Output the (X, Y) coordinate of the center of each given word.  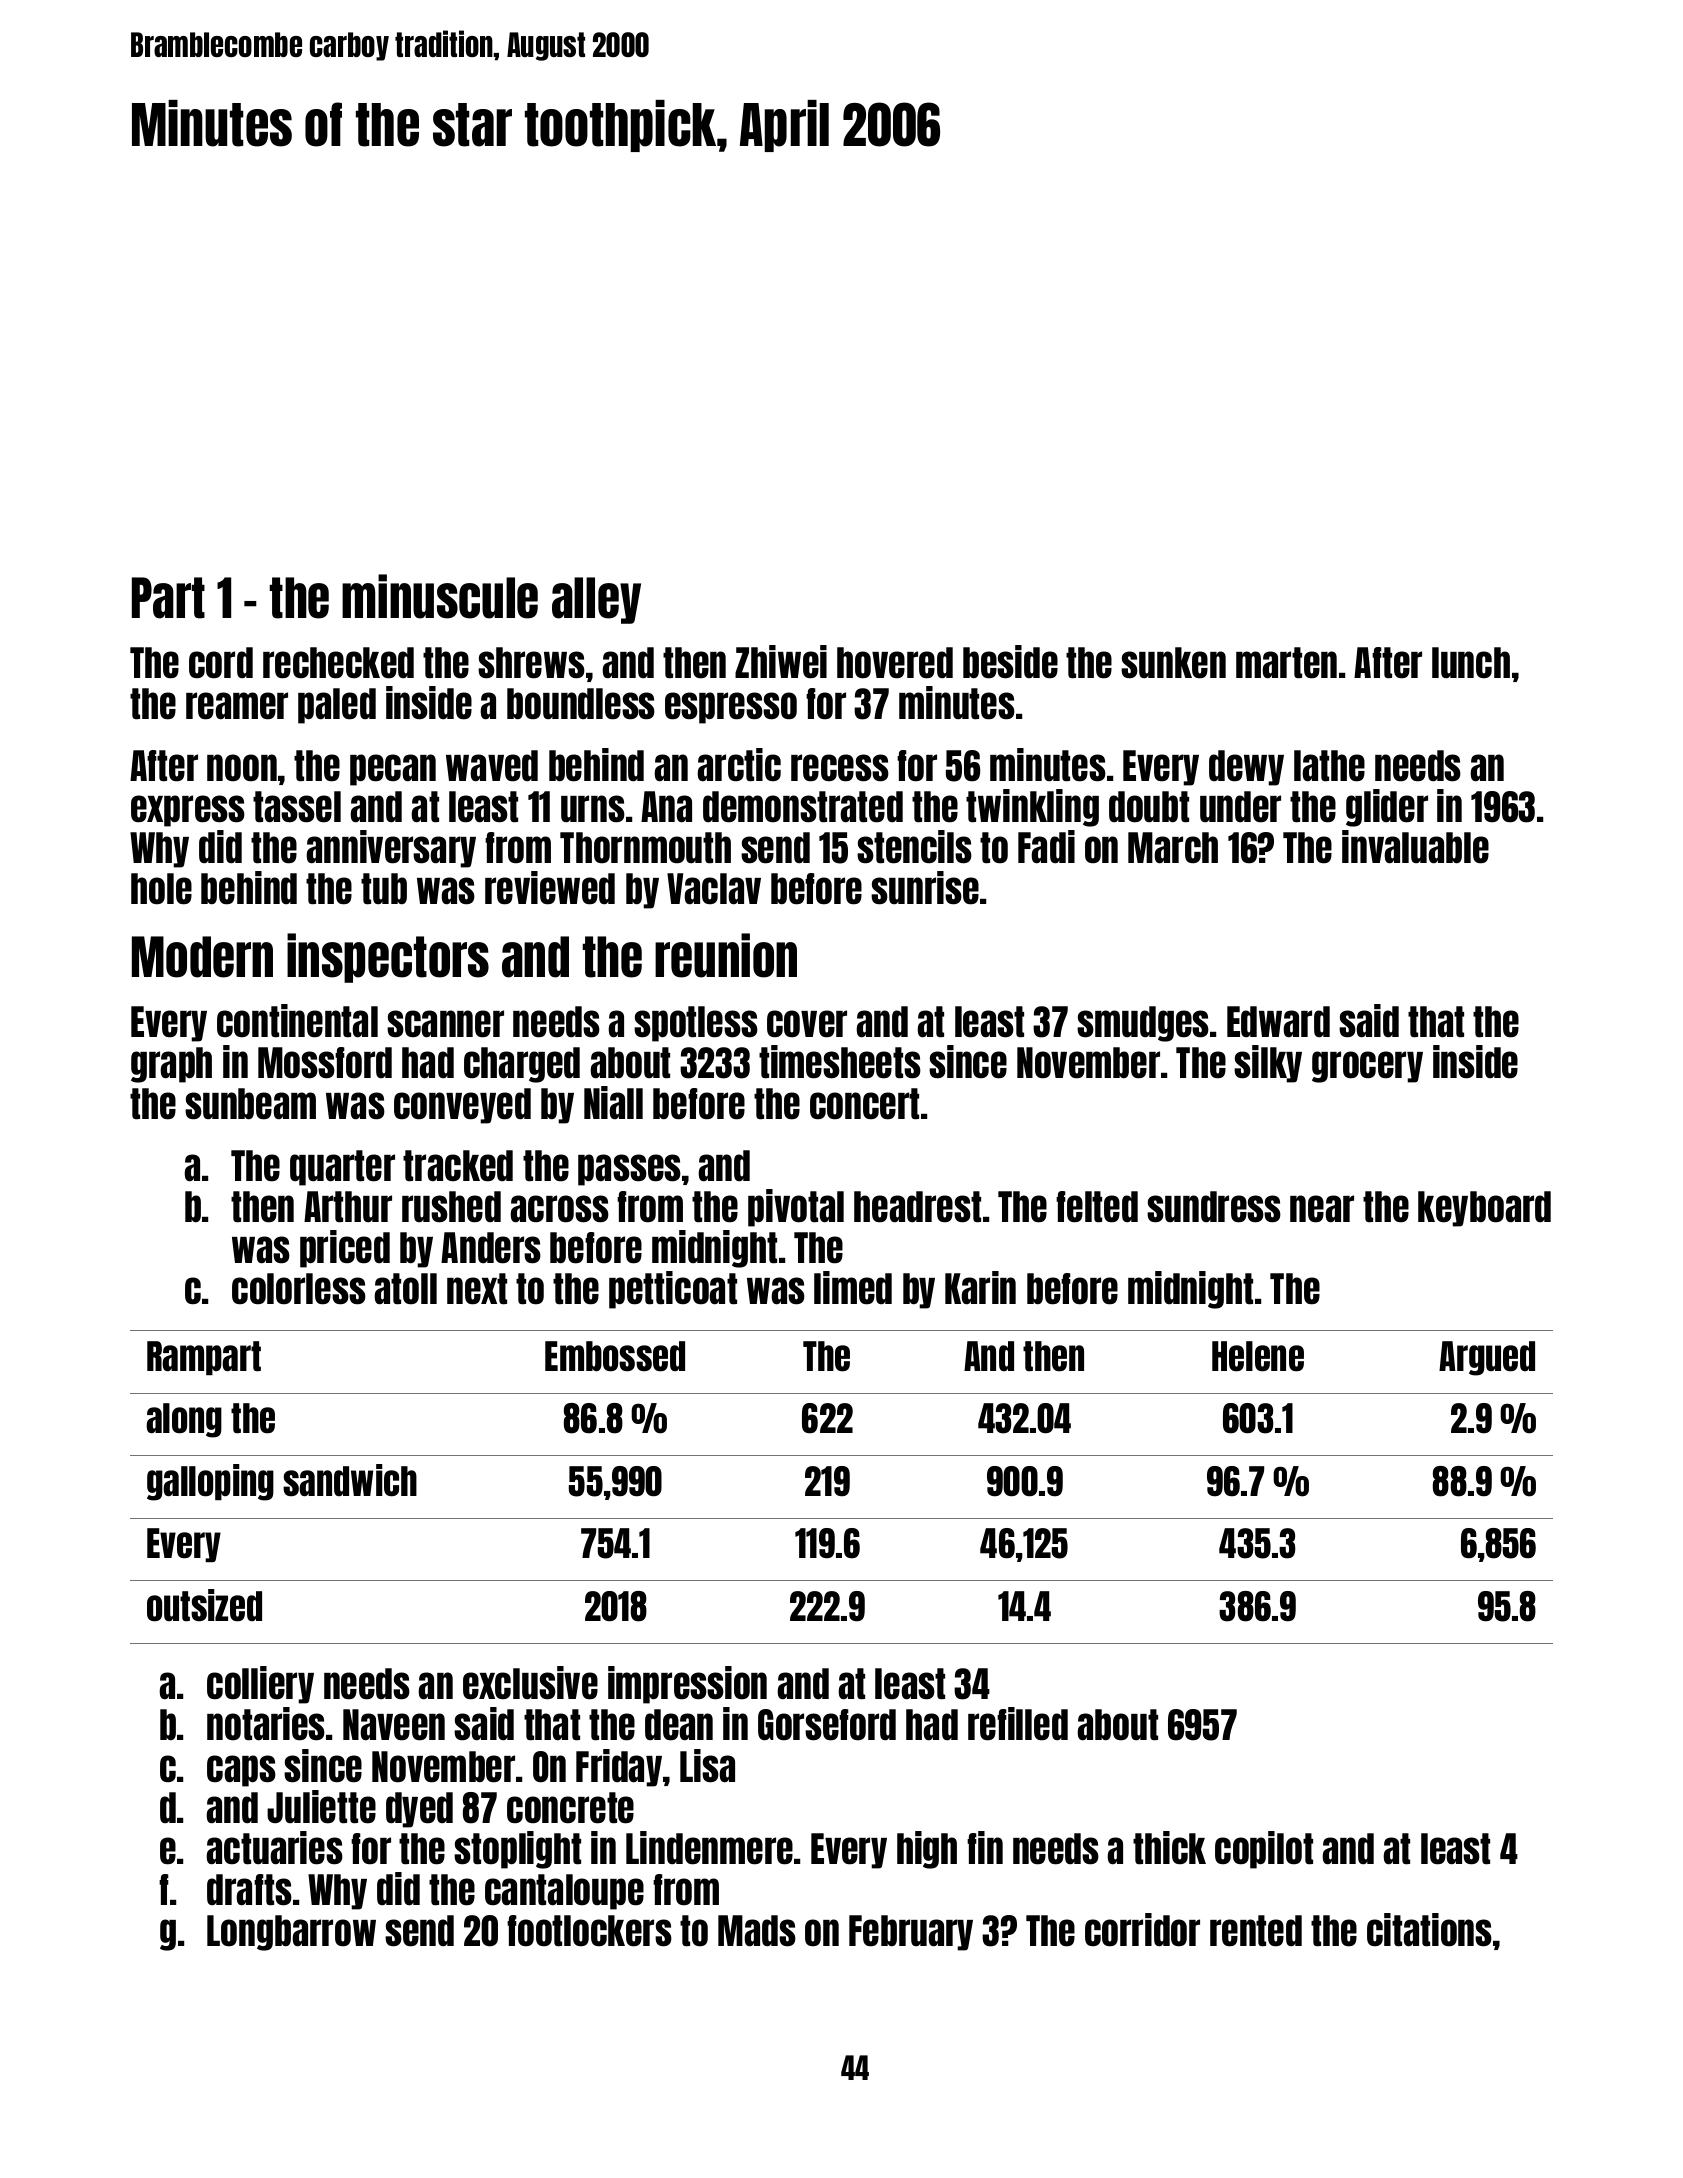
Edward (1278, 1022)
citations (1429, 1930)
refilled (1018, 1724)
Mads (757, 1931)
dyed (419, 1810)
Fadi (1046, 847)
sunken (1173, 663)
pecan (393, 770)
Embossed (615, 1356)
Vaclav (714, 889)
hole (161, 889)
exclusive (530, 1683)
